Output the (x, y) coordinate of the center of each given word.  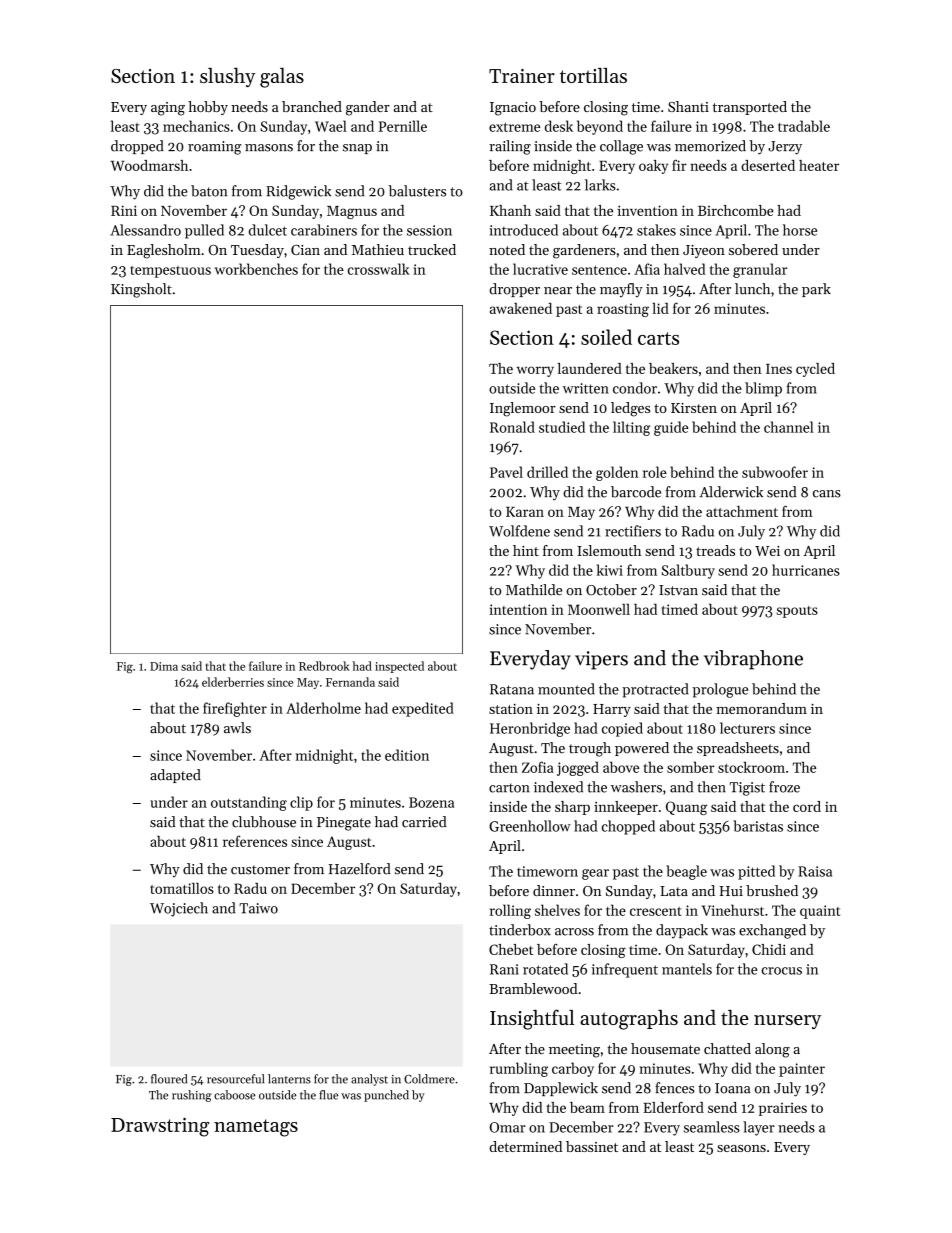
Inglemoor (523, 409)
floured (169, 1079)
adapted (175, 776)
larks (600, 185)
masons (269, 148)
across (574, 932)
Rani (504, 969)
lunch (752, 289)
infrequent (625, 970)
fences (675, 1088)
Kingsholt (141, 290)
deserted (768, 165)
